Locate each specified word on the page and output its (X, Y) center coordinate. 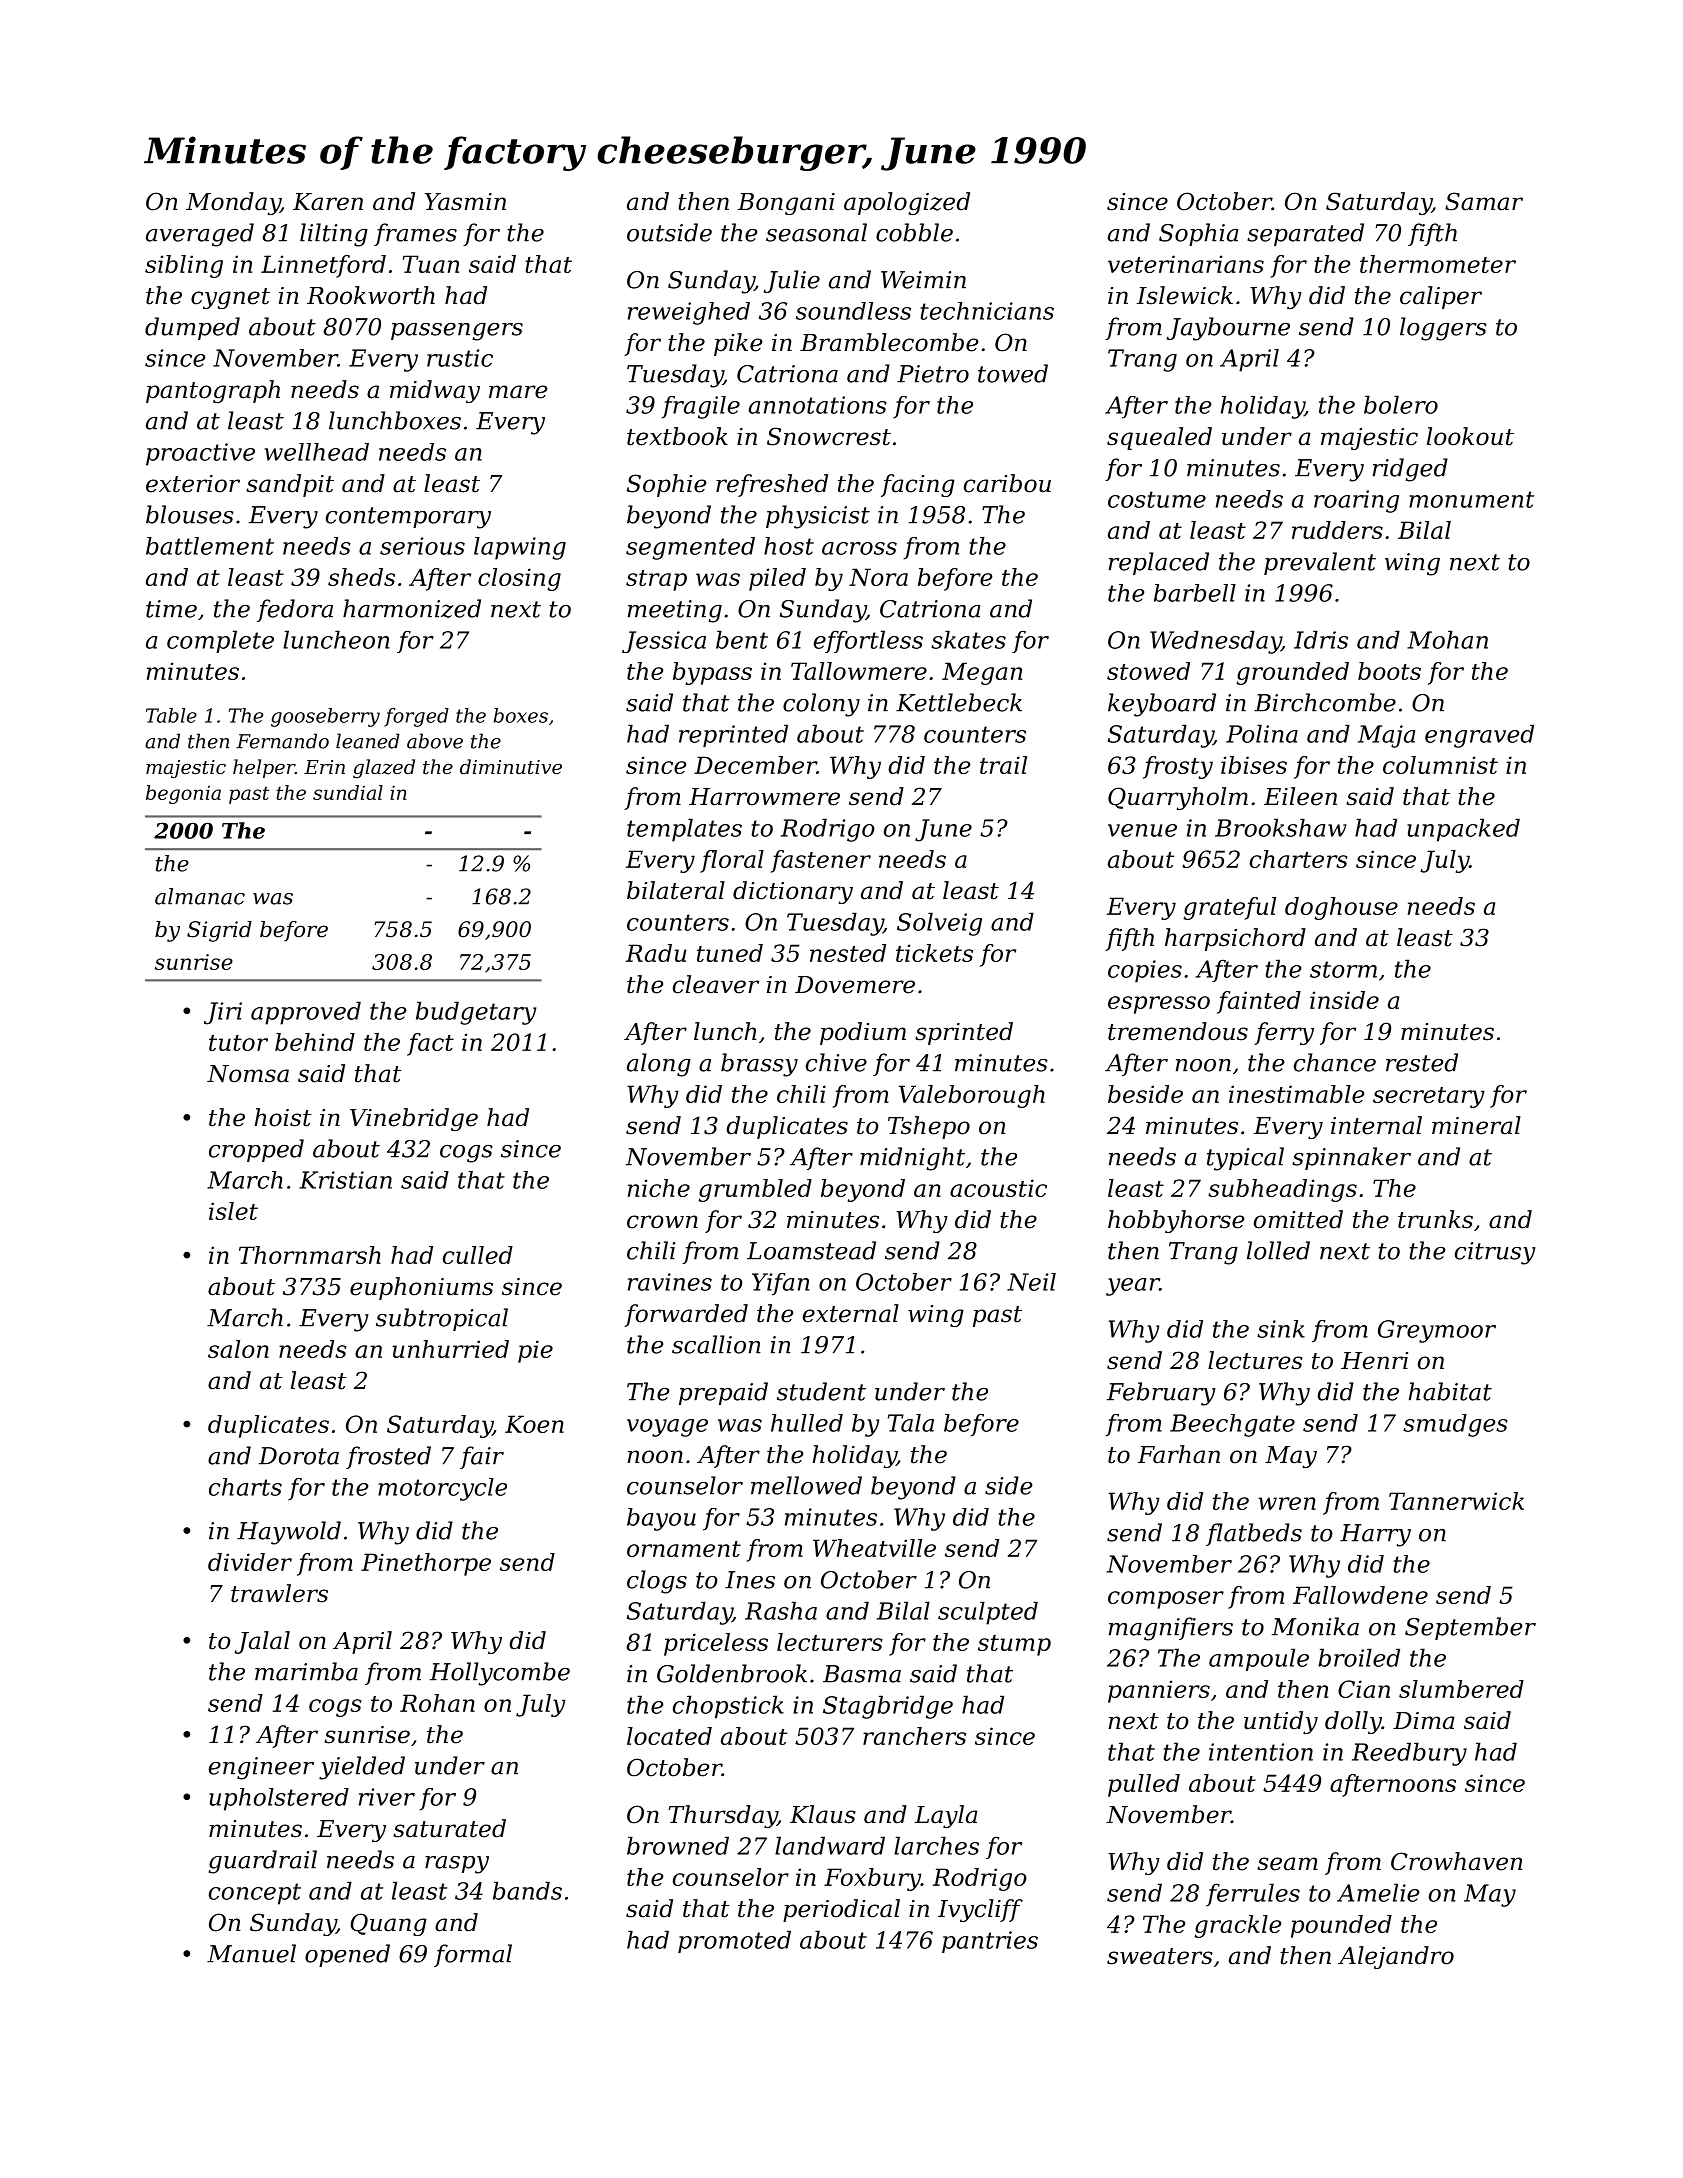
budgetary (476, 1013)
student (821, 1391)
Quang (388, 1924)
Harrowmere (764, 797)
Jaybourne (1228, 329)
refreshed (772, 485)
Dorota (299, 1456)
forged (416, 717)
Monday (233, 203)
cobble (914, 232)
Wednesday (1215, 642)
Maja (1386, 736)
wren (1287, 1503)
